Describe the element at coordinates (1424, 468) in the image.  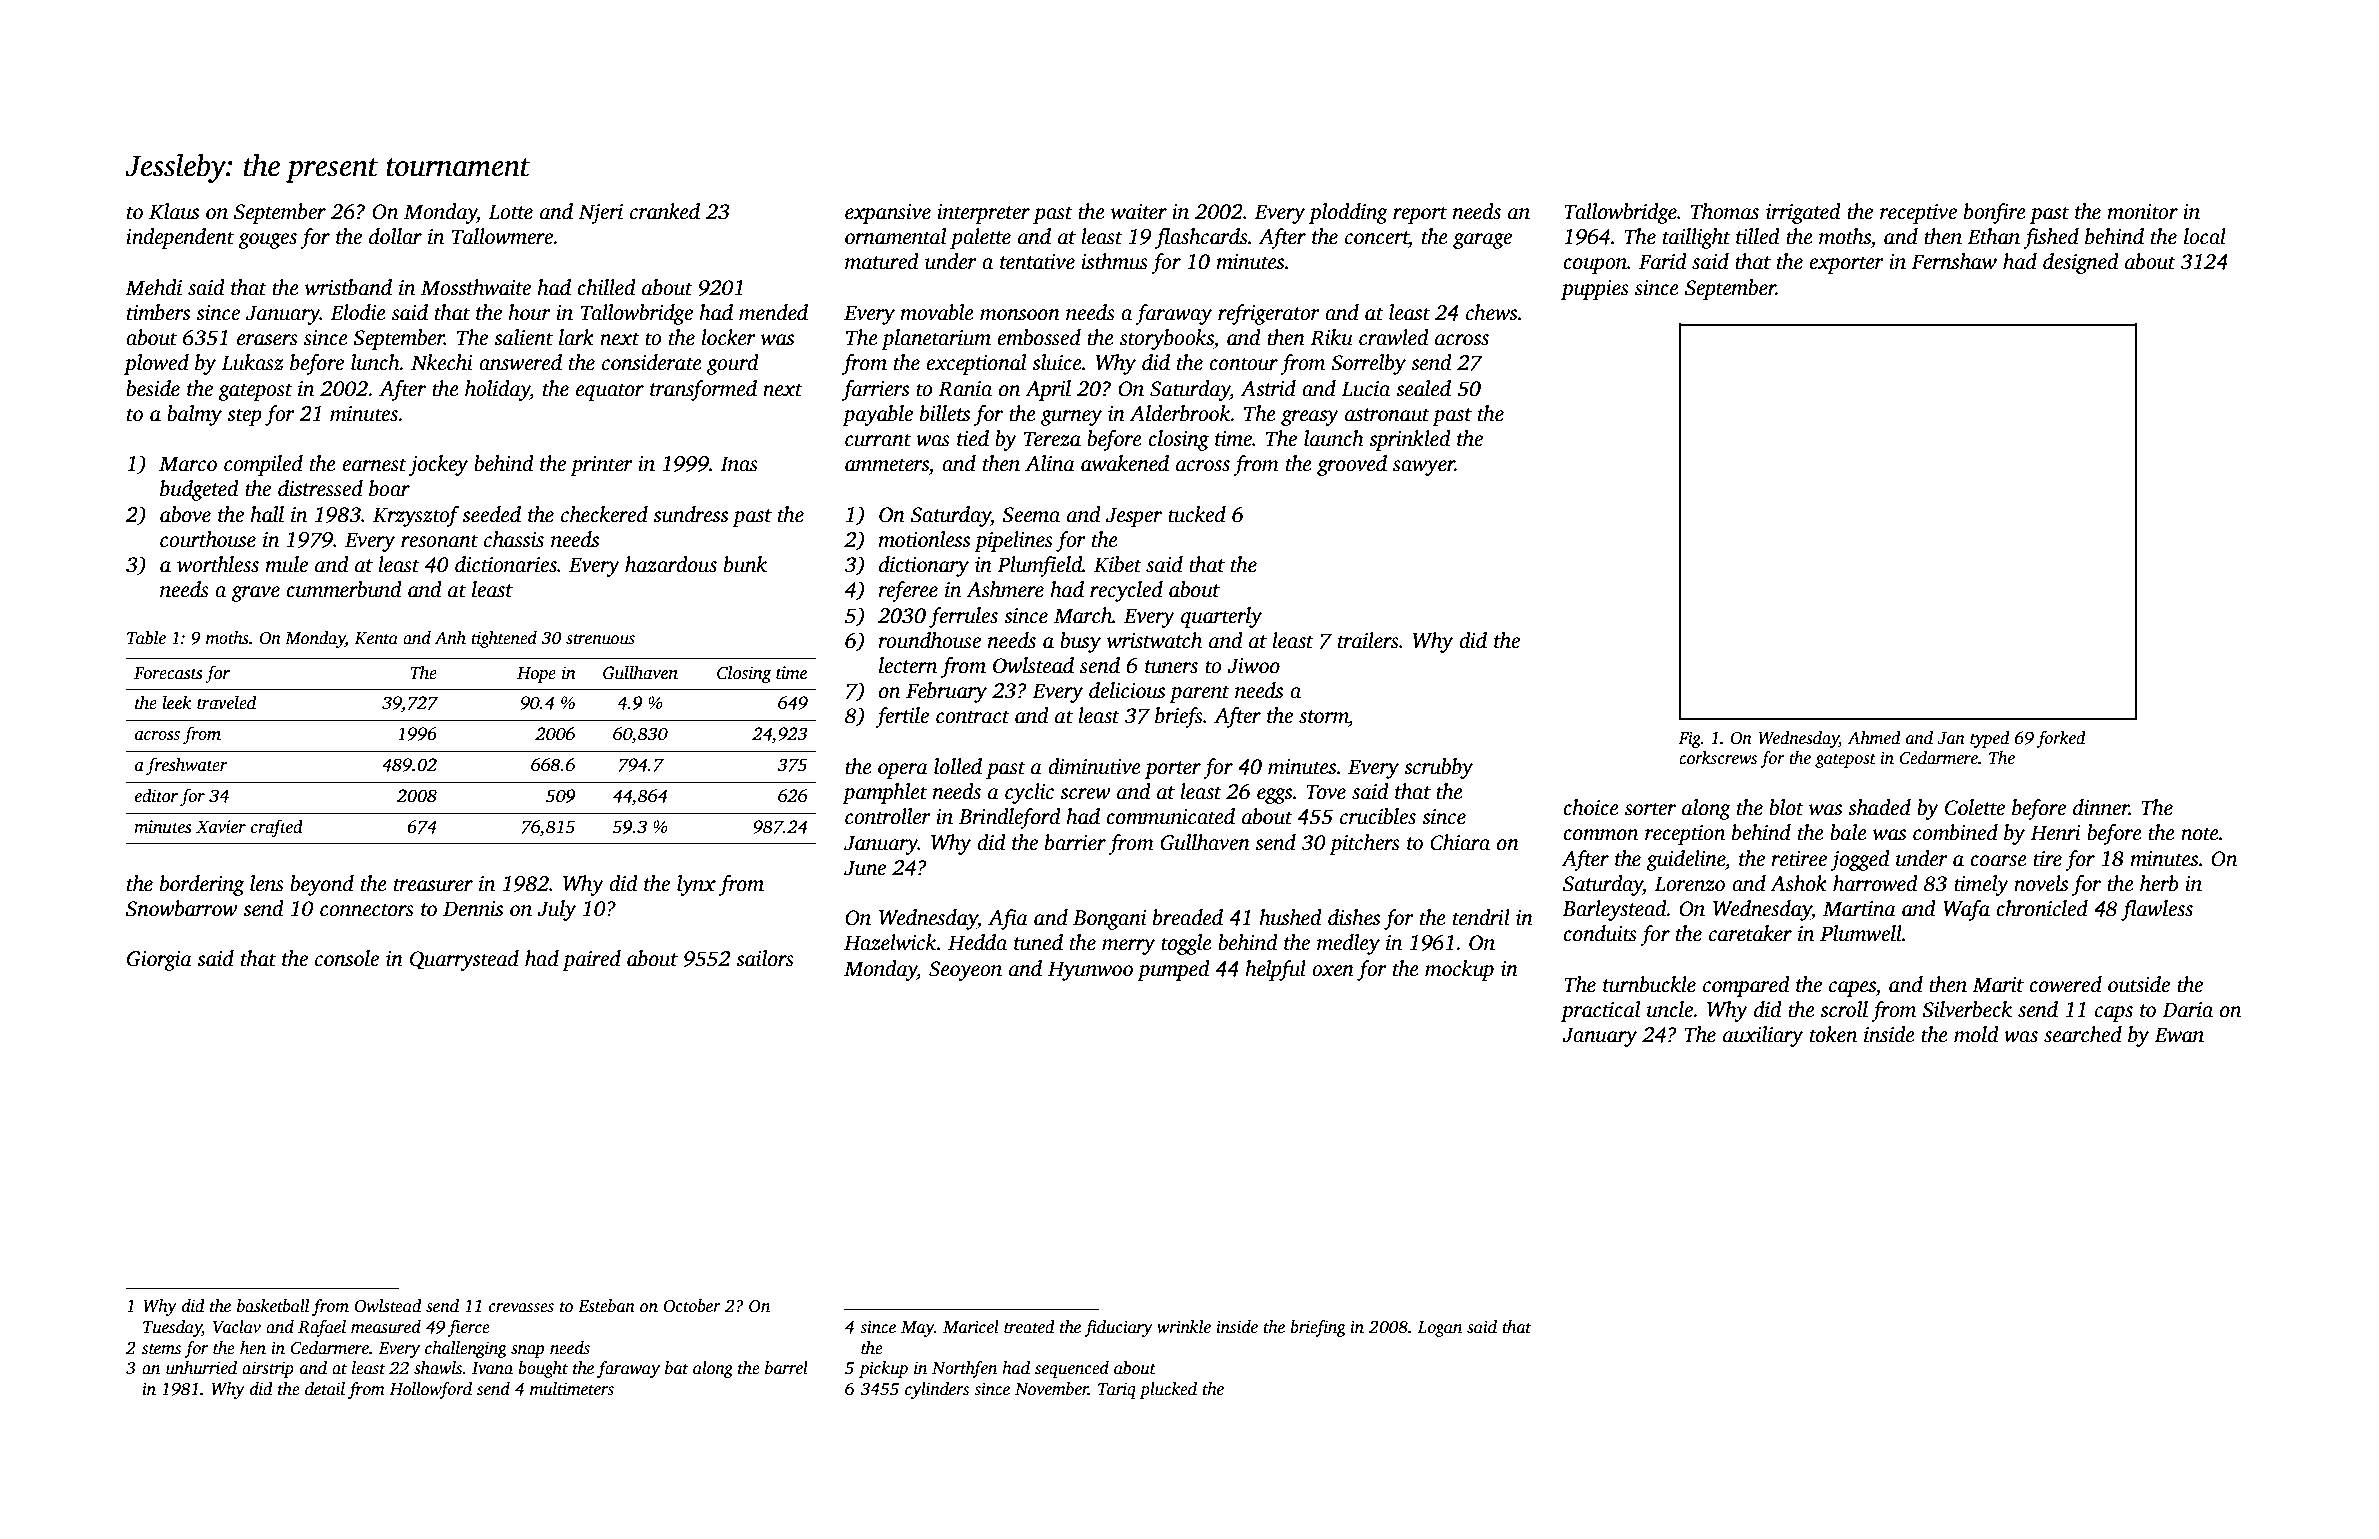
I see `sawyer` at that location.
